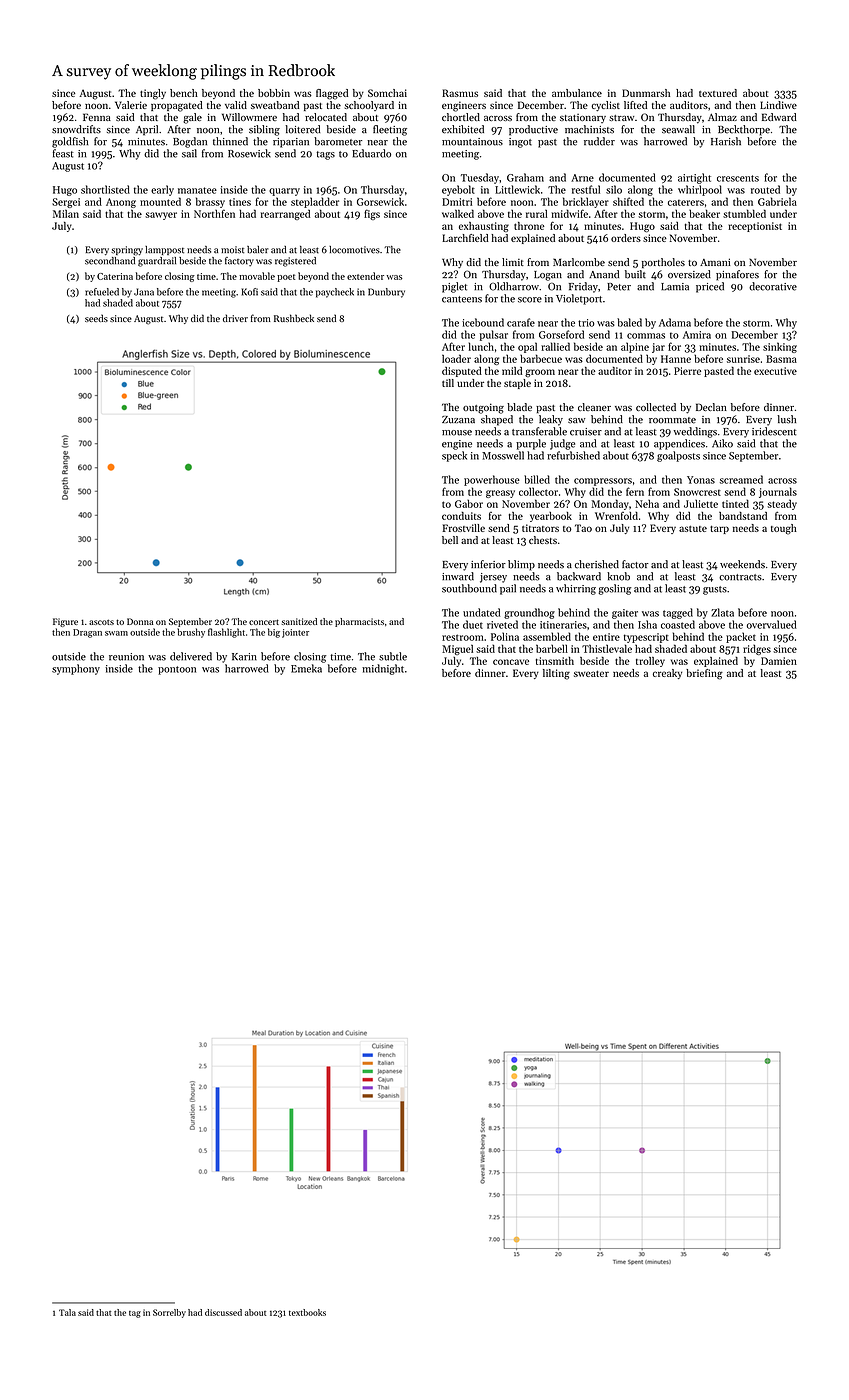 This screenshot has height=1400, width=849. Describe the element at coordinates (76, 669) in the screenshot. I see `symphony` at that location.
